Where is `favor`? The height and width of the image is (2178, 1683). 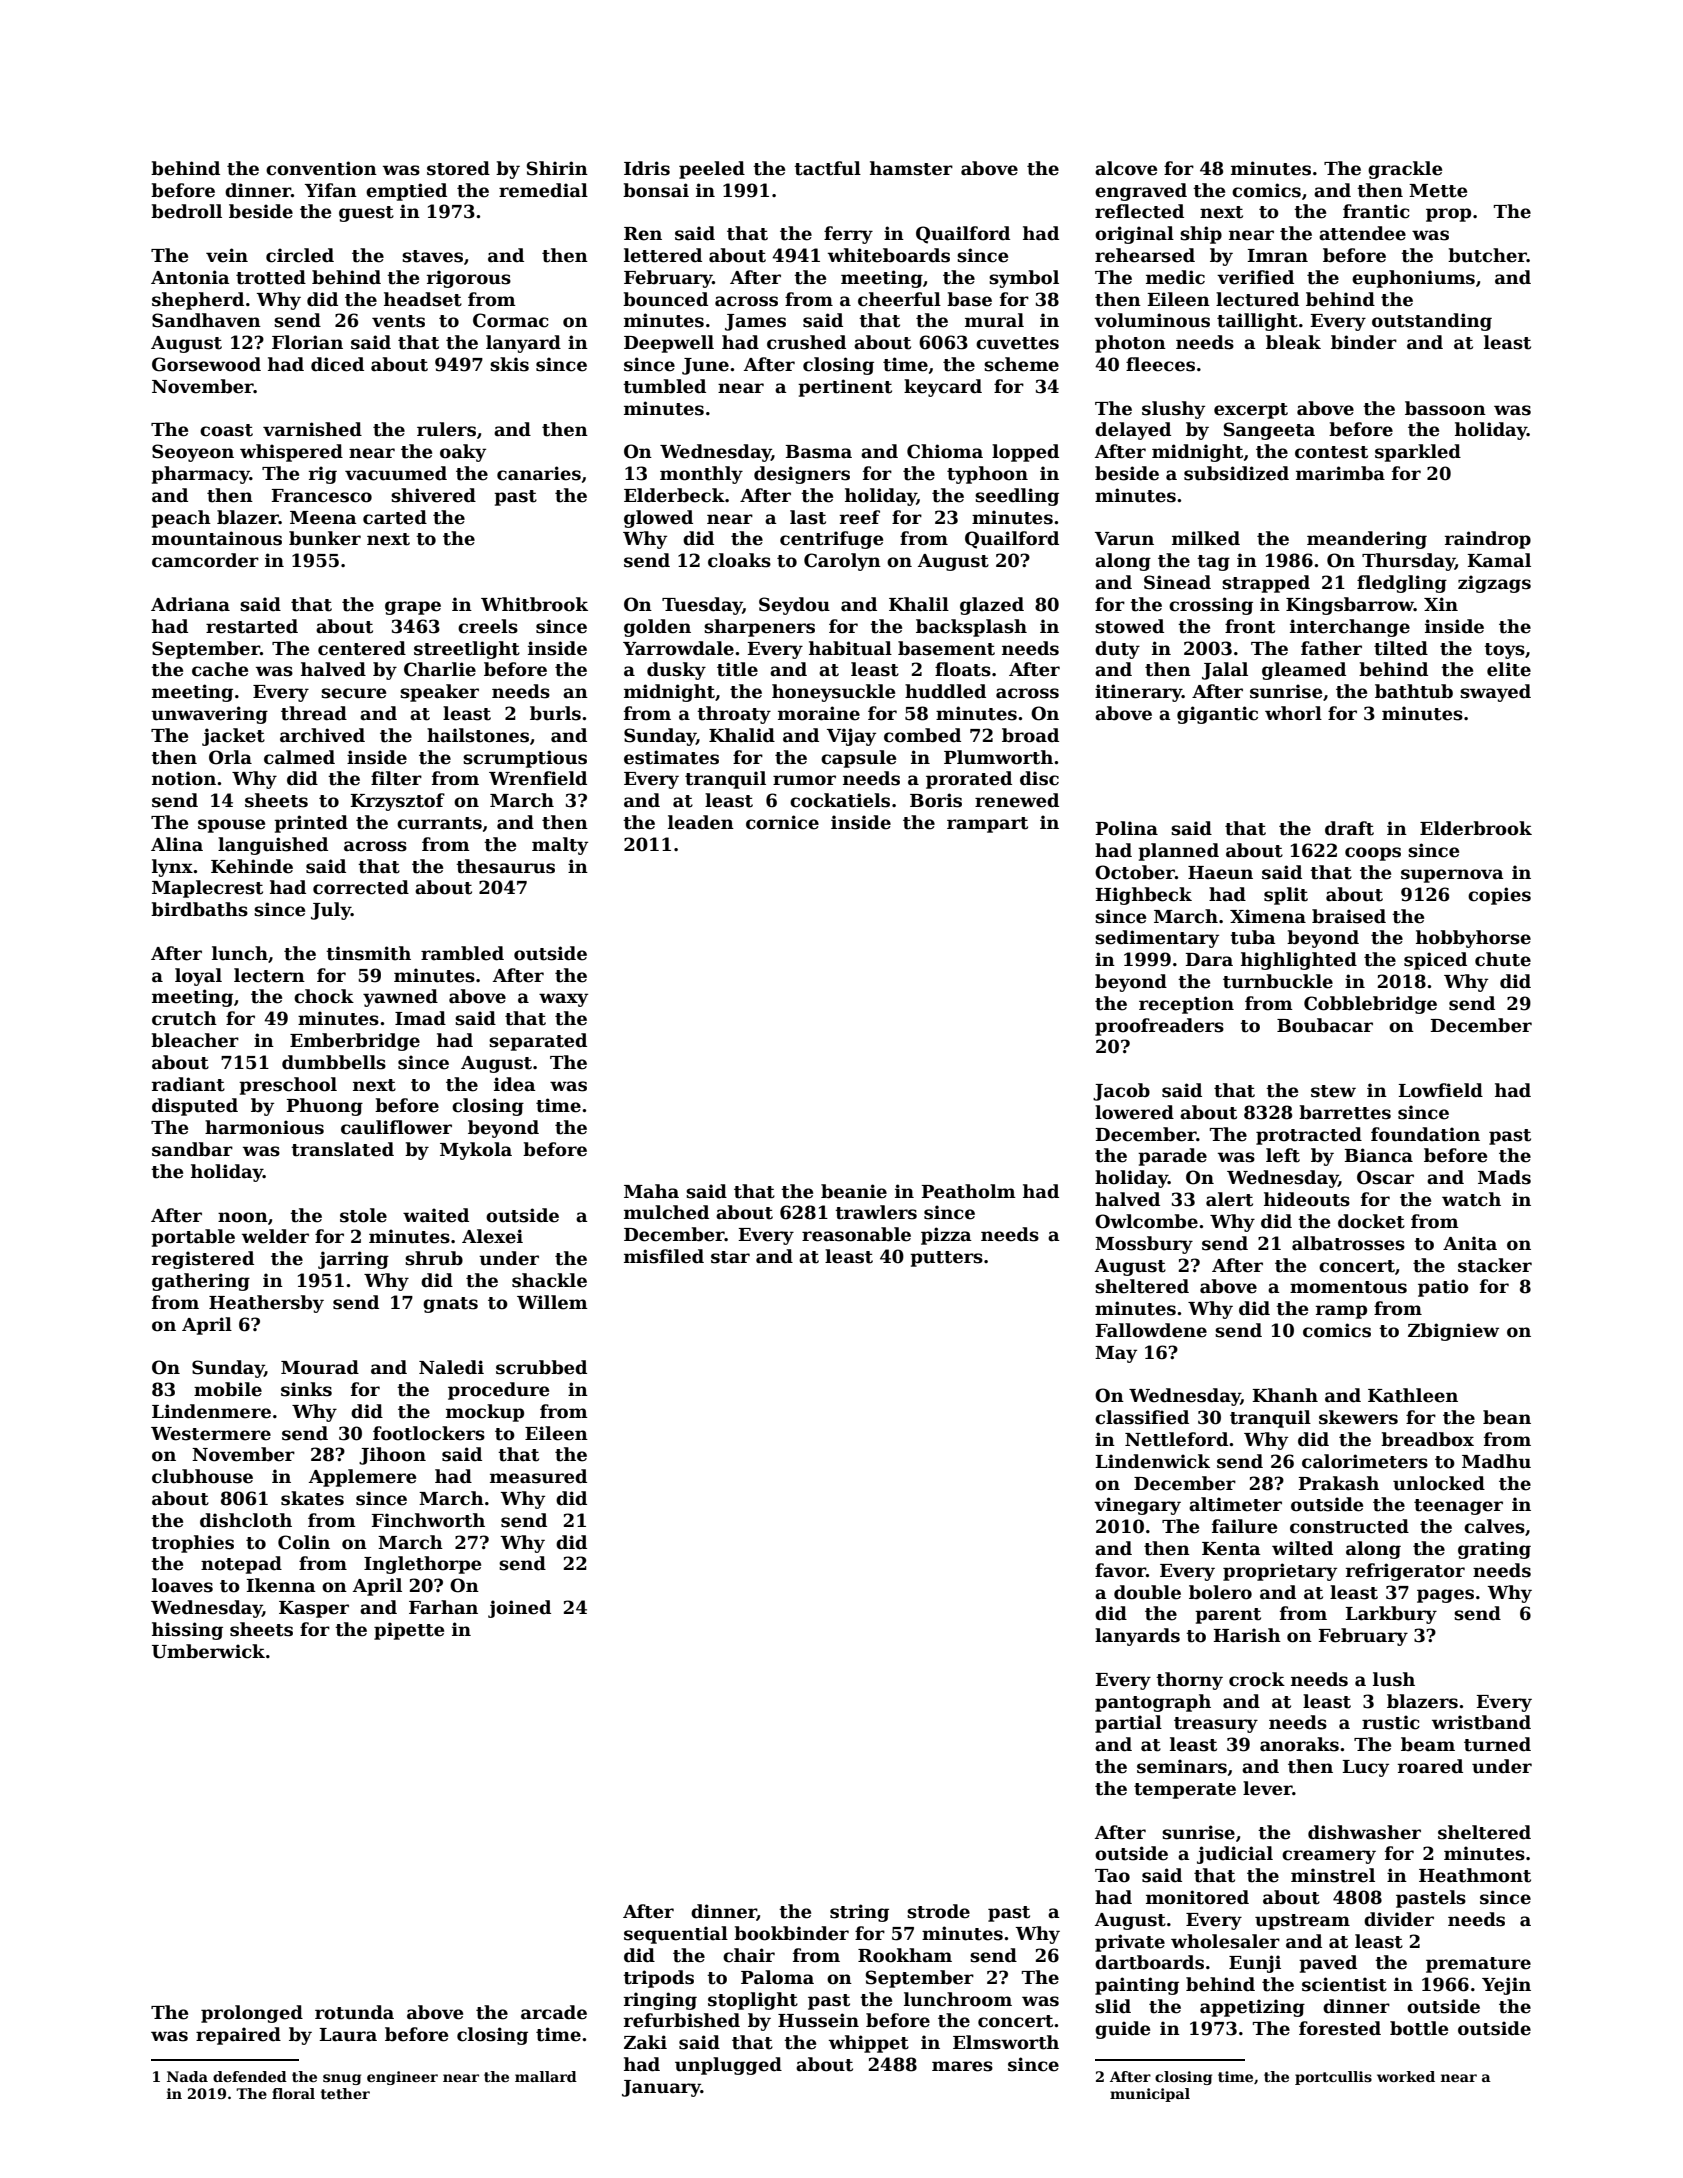 favor is located at coordinates (1120, 1570).
